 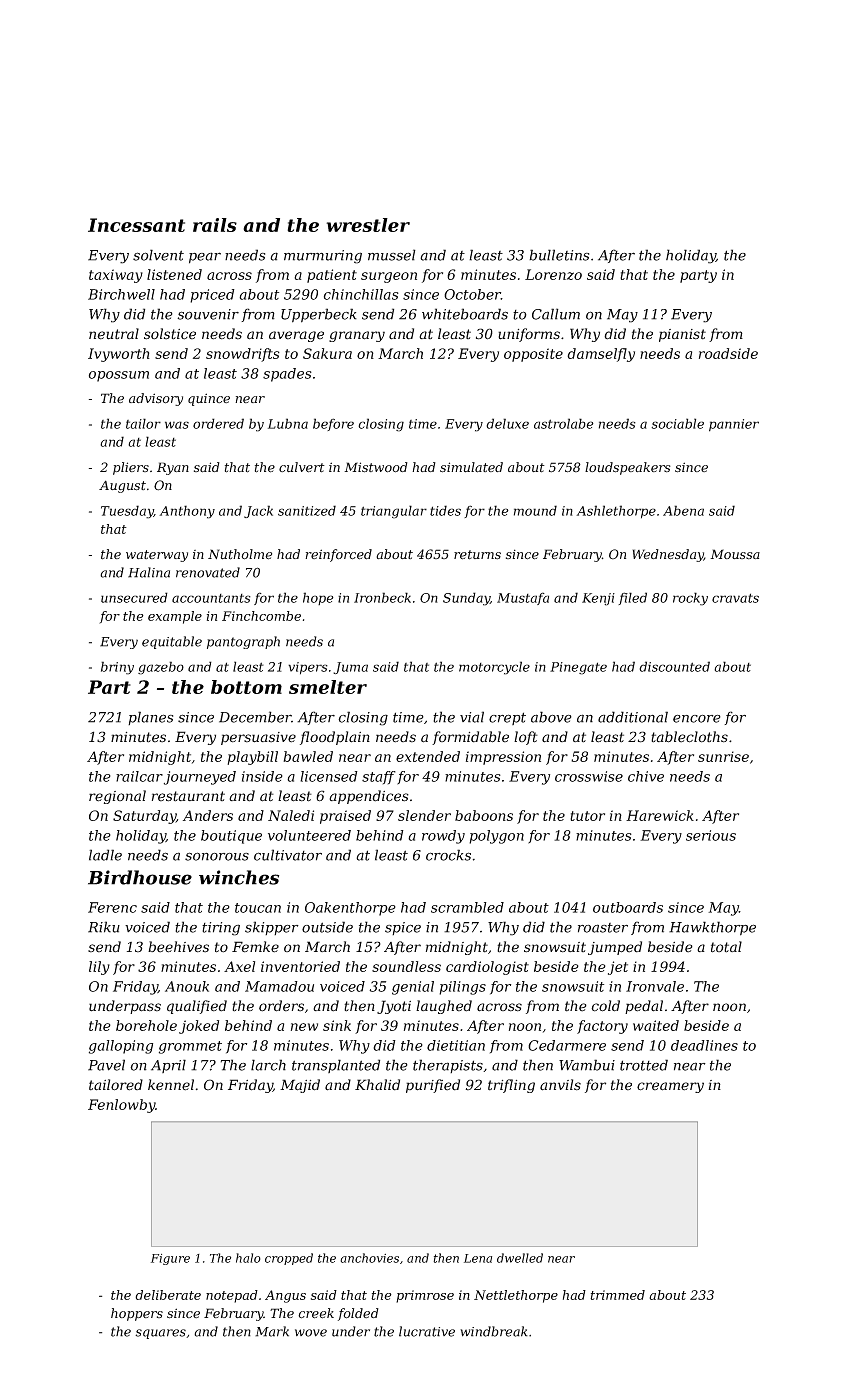 I want to click on creamery, so click(x=670, y=1087).
